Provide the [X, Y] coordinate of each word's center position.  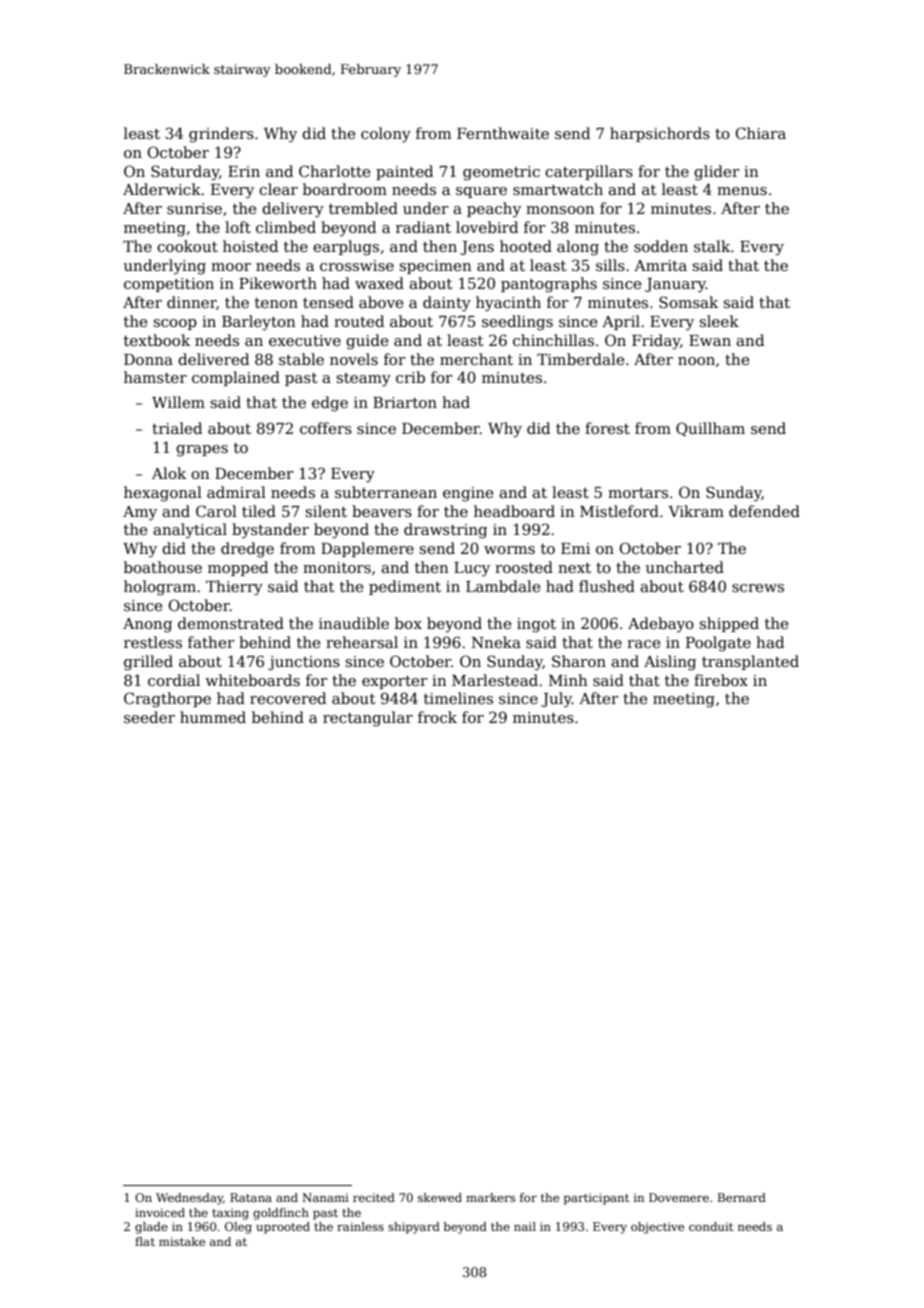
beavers [382, 511]
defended [764, 511]
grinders [221, 135]
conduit [711, 1226]
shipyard [414, 1228]
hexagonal [163, 494]
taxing [230, 1214]
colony [386, 135]
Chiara [761, 133]
